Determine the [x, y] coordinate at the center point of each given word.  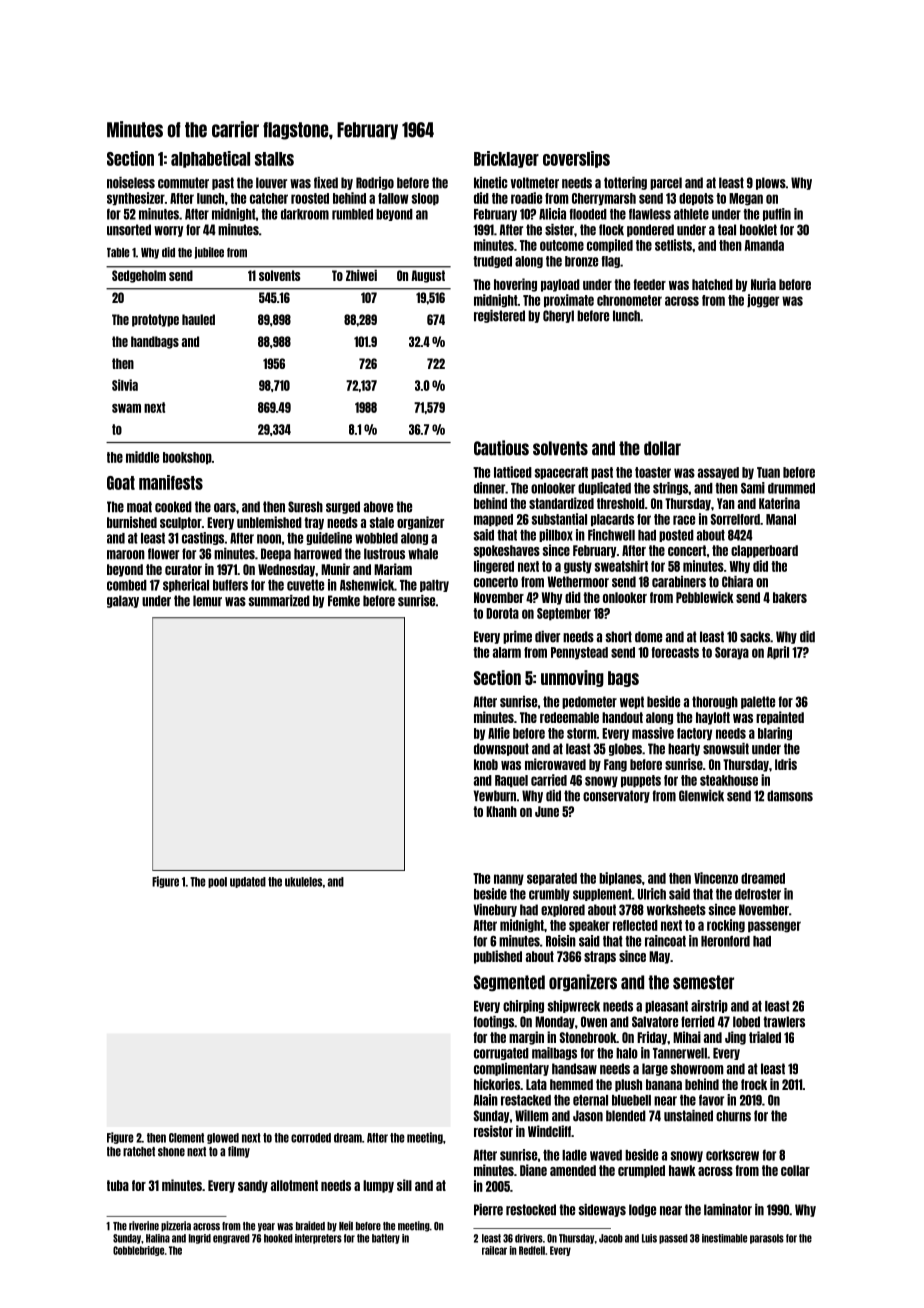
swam [126, 408]
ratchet [139, 1152]
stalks [274, 159]
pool [217, 882]
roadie [526, 198]
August [428, 276]
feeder [650, 284]
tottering [625, 183]
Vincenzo [716, 878]
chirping [523, 1006]
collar [795, 1170]
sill [404, 1185]
